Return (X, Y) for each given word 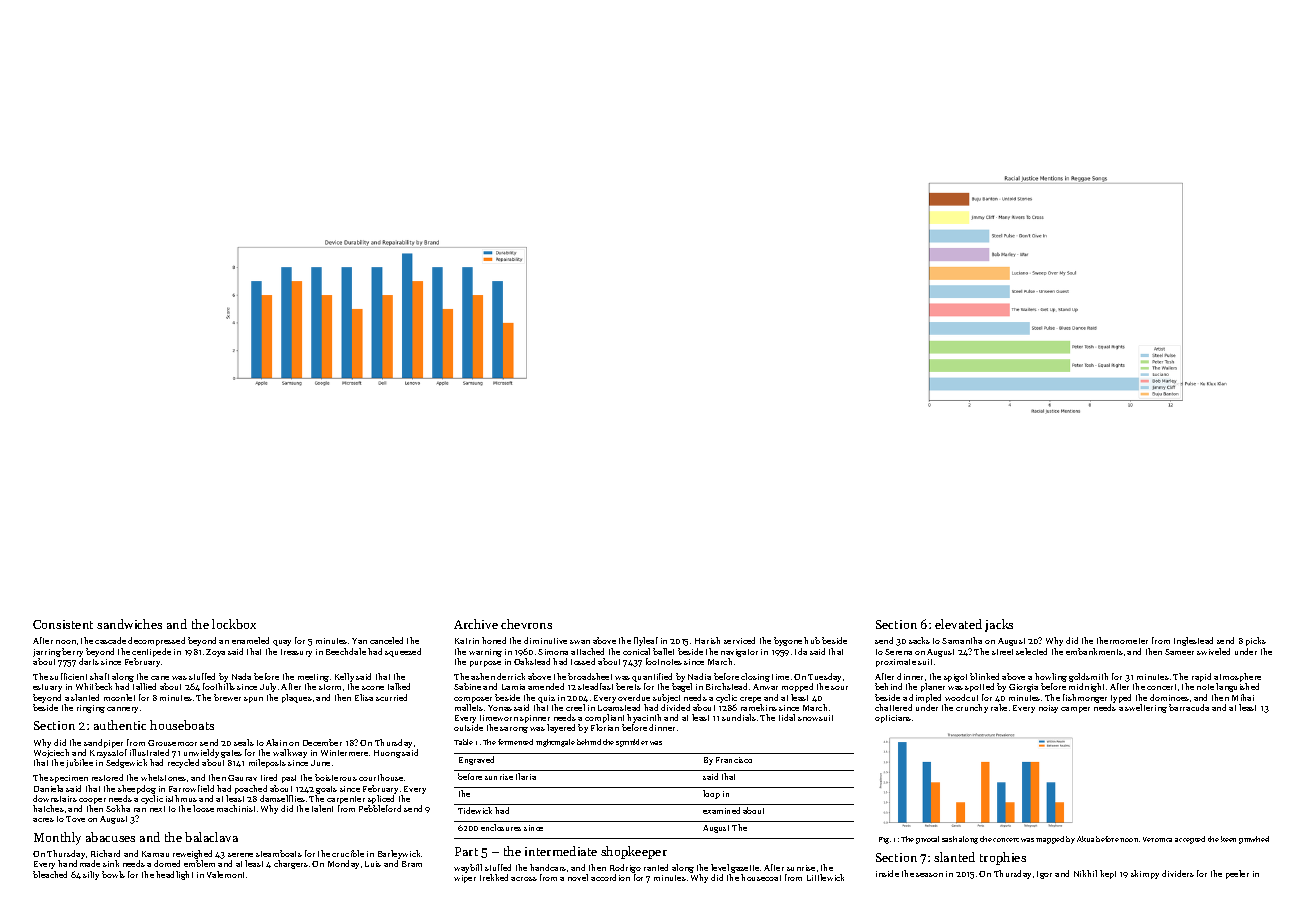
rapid (1201, 677)
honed (494, 640)
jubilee (79, 763)
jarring (47, 653)
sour (839, 688)
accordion (610, 877)
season (929, 875)
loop (711, 794)
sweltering (1146, 708)
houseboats (182, 725)
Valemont (225, 874)
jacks (999, 625)
